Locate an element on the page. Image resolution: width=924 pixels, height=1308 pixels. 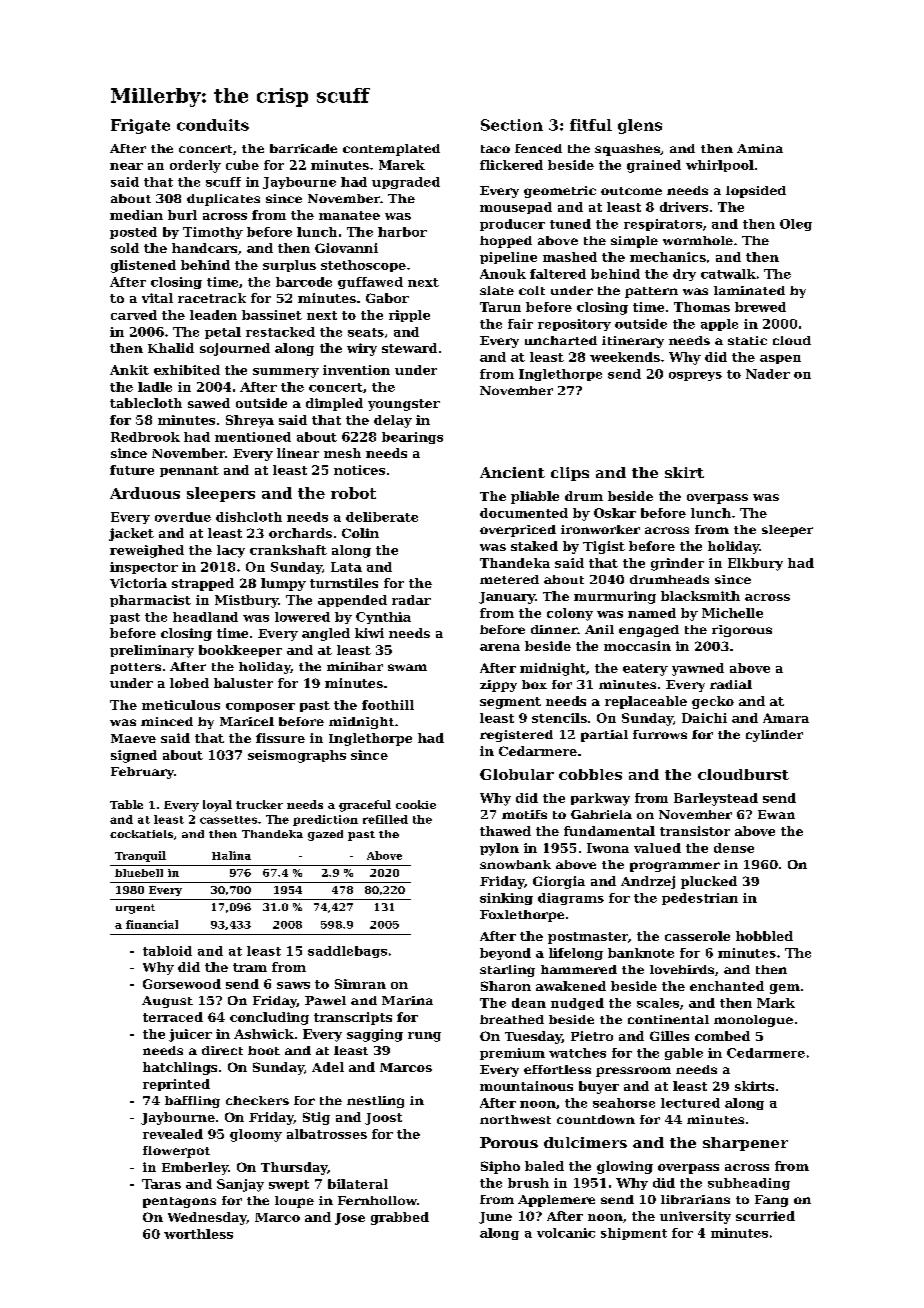
contemplated is located at coordinates (391, 150).
